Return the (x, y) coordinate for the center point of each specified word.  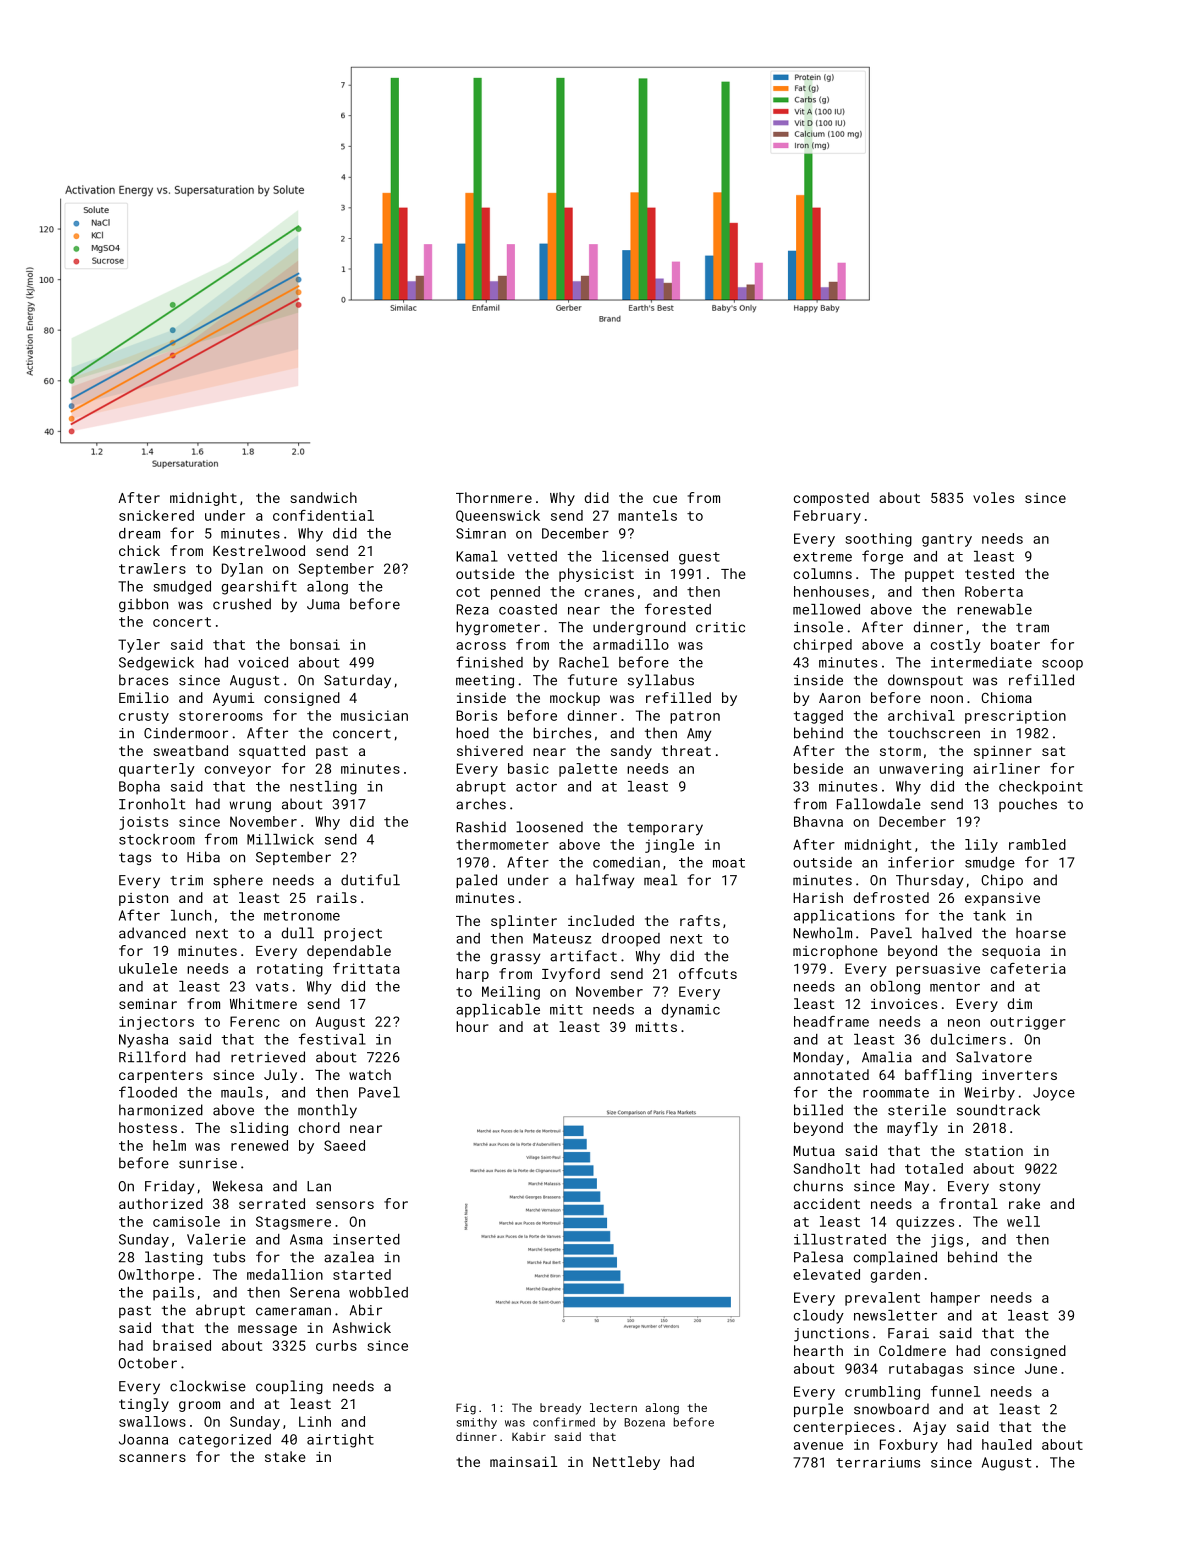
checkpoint (1041, 788)
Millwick (280, 839)
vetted (532, 556)
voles (993, 497)
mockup (575, 699)
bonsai (315, 644)
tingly (144, 1405)
